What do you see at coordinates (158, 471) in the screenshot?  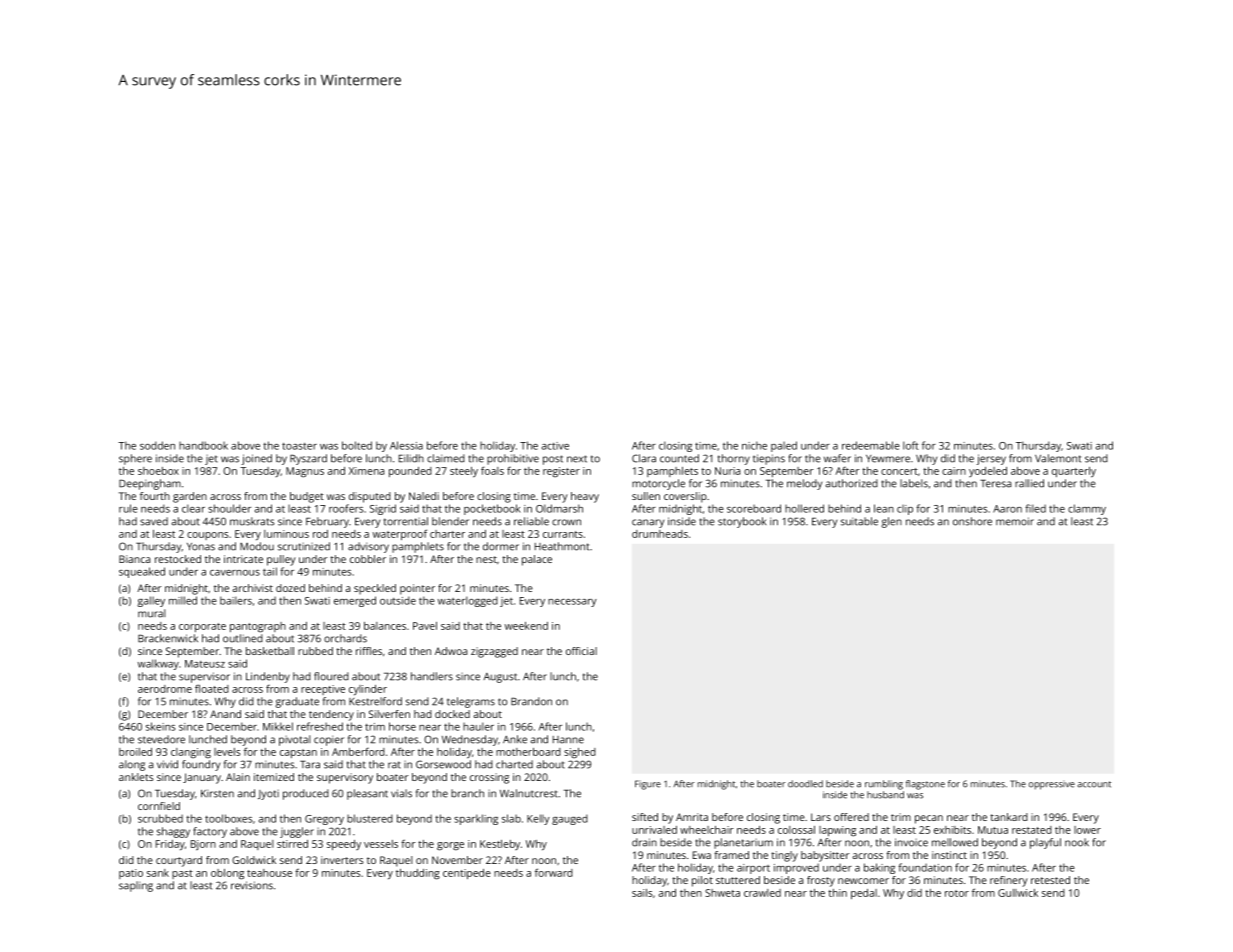 I see `shoebox` at bounding box center [158, 471].
